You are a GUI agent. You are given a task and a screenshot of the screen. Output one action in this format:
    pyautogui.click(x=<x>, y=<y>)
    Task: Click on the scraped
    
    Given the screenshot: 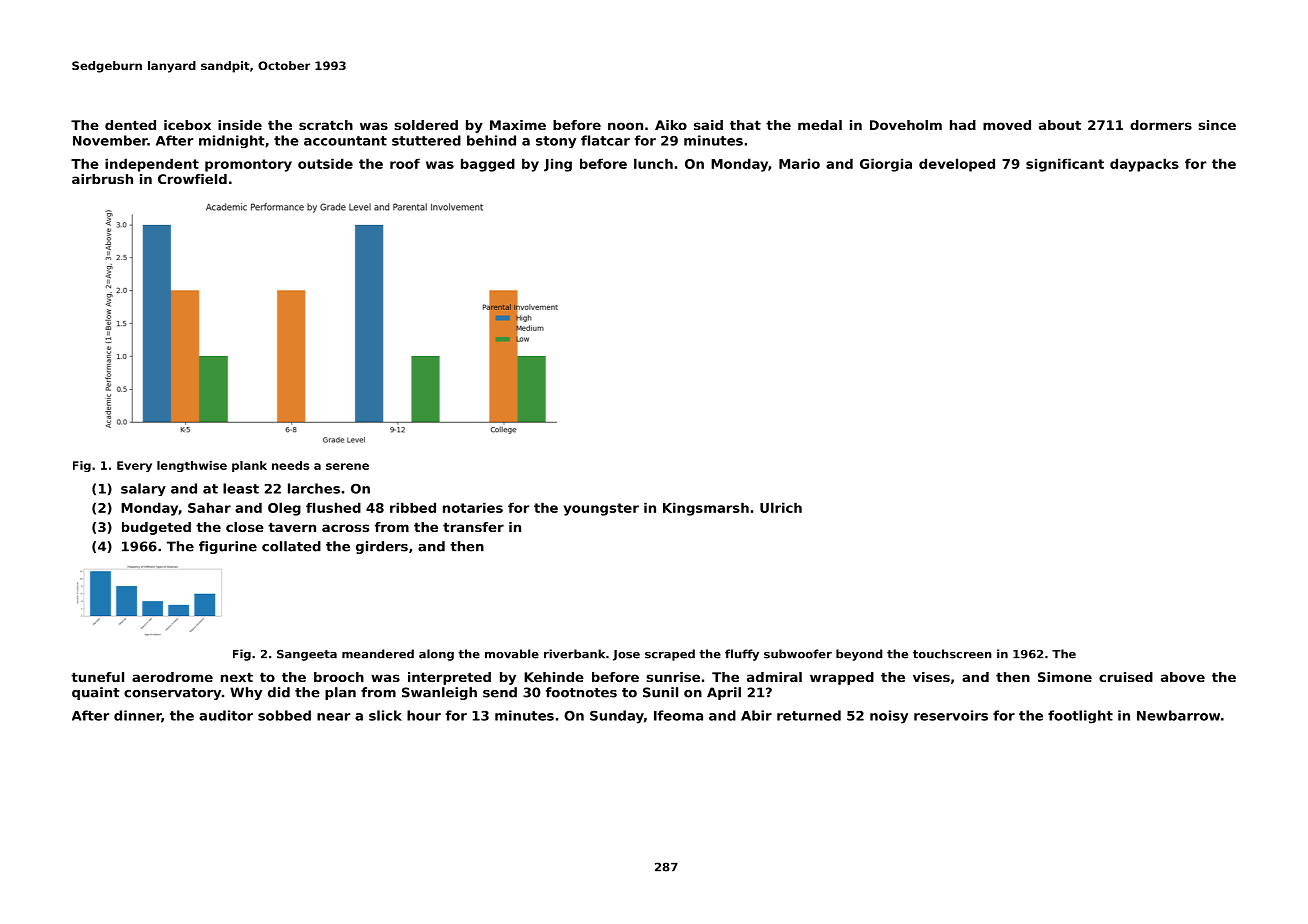 What is the action you would take?
    pyautogui.click(x=670, y=655)
